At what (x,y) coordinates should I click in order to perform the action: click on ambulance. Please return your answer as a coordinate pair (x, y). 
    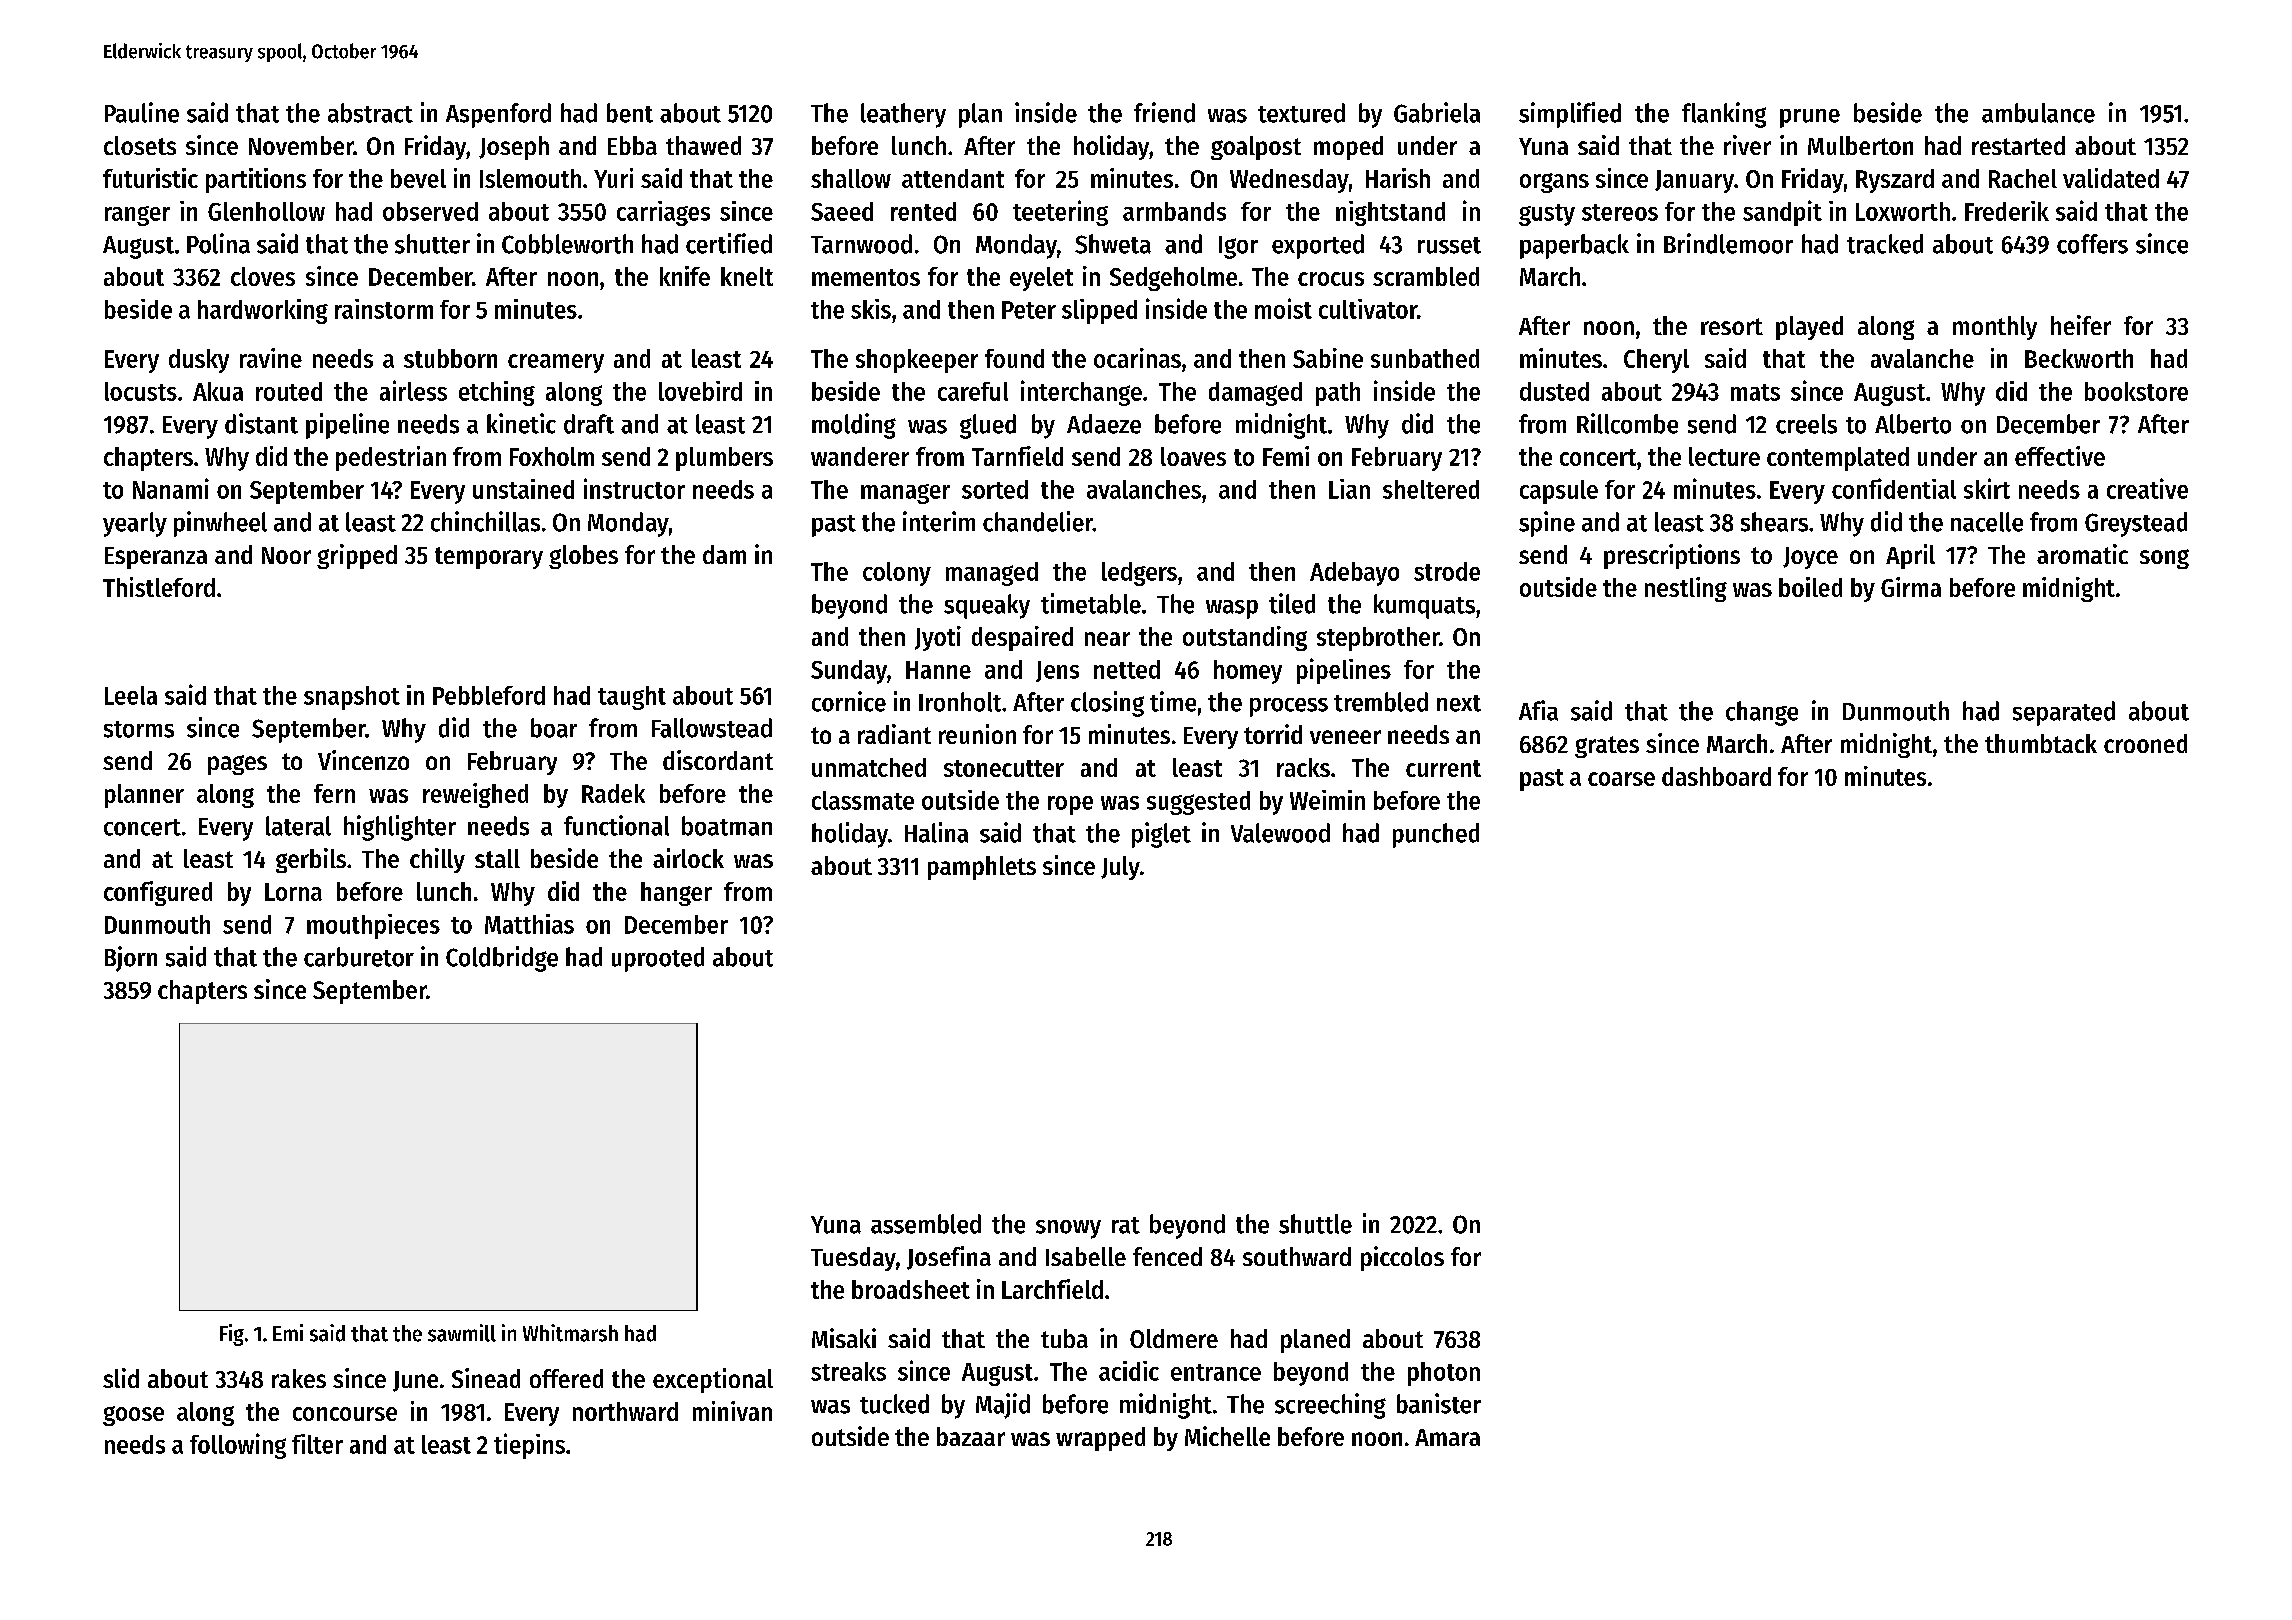
    Looking at the image, I should click on (2038, 113).
